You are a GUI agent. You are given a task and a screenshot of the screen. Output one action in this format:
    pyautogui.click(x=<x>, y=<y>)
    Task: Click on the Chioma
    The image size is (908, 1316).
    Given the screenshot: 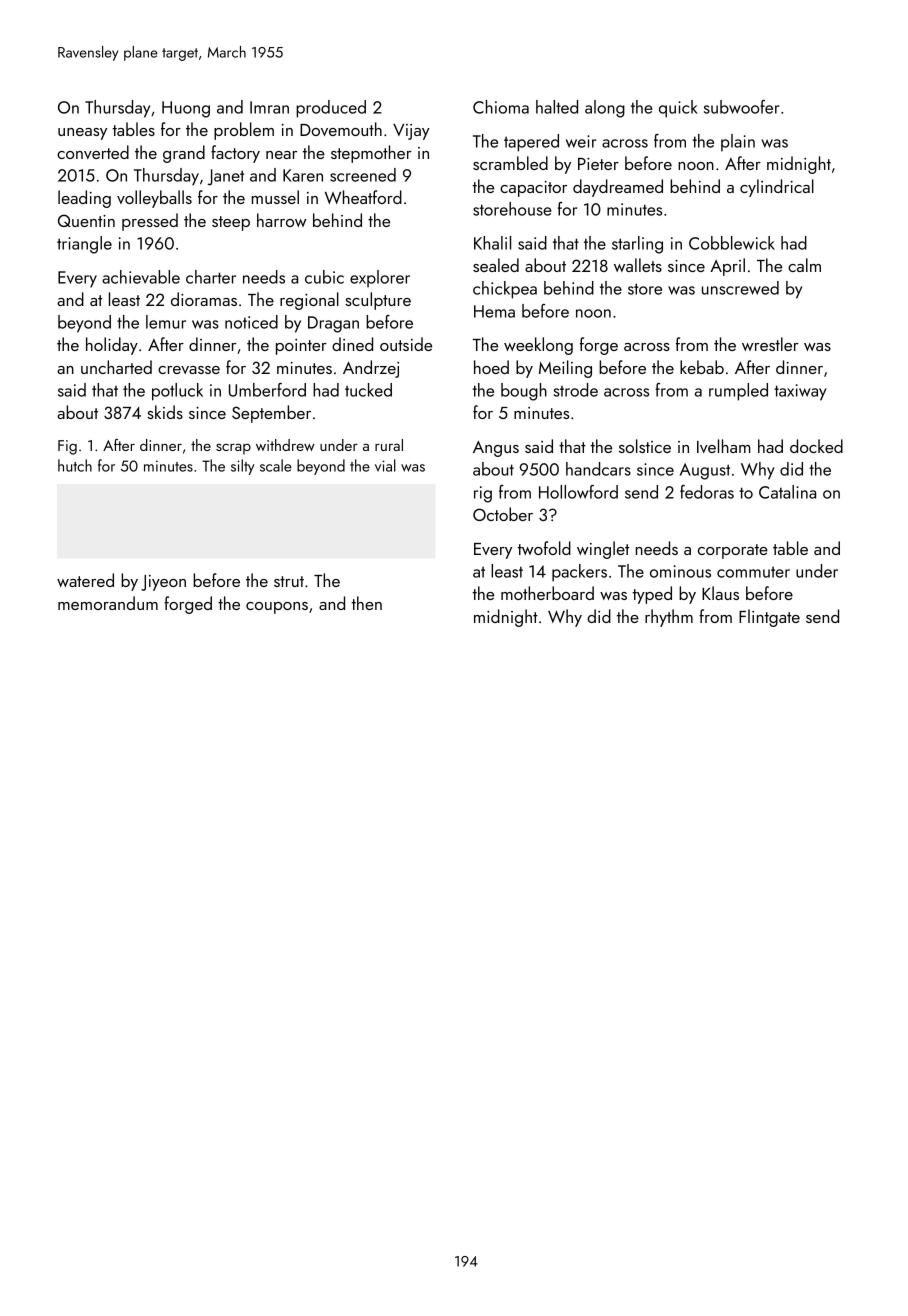 What is the action you would take?
    pyautogui.click(x=501, y=107)
